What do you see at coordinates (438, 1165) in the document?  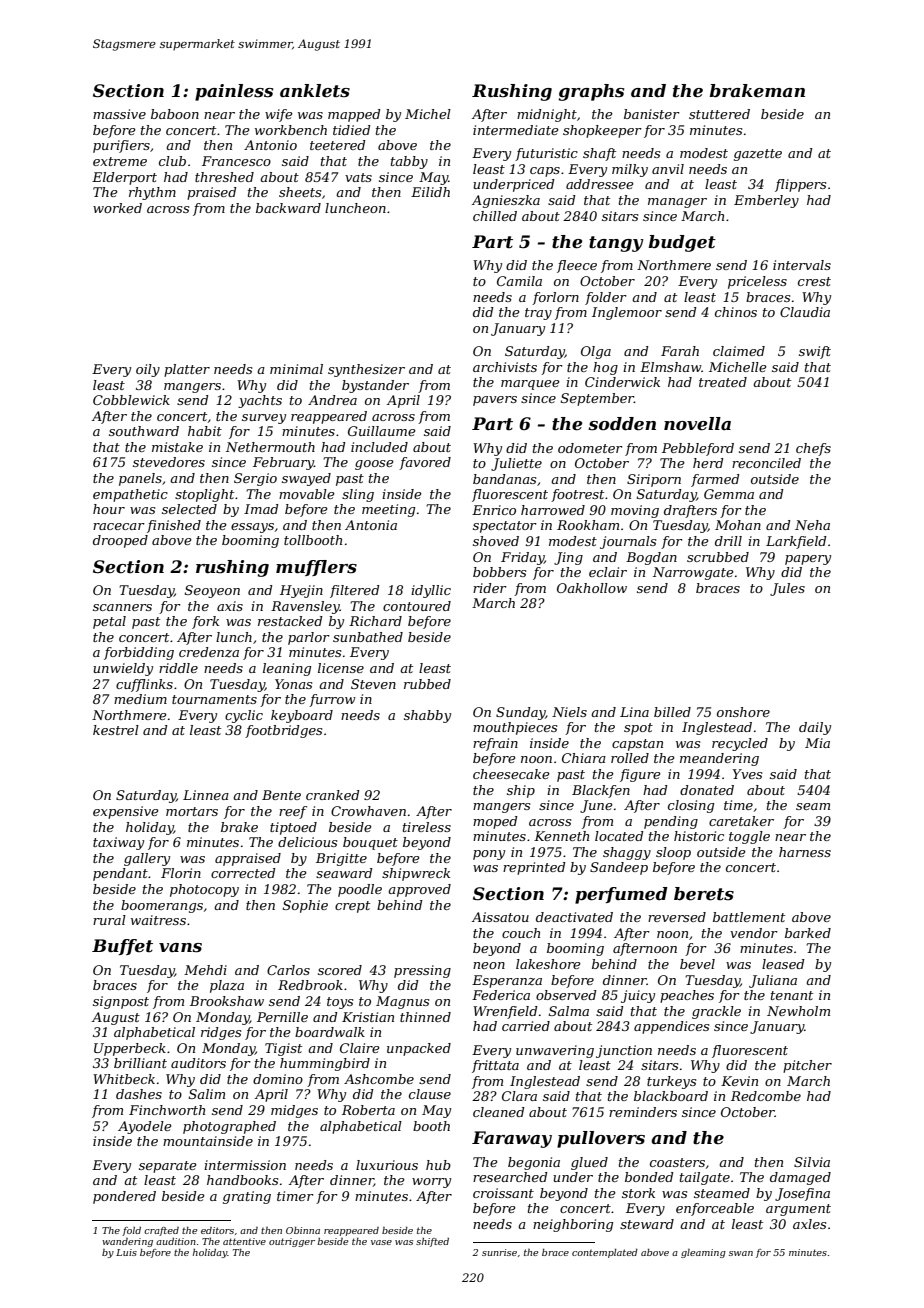 I see `hub` at bounding box center [438, 1165].
